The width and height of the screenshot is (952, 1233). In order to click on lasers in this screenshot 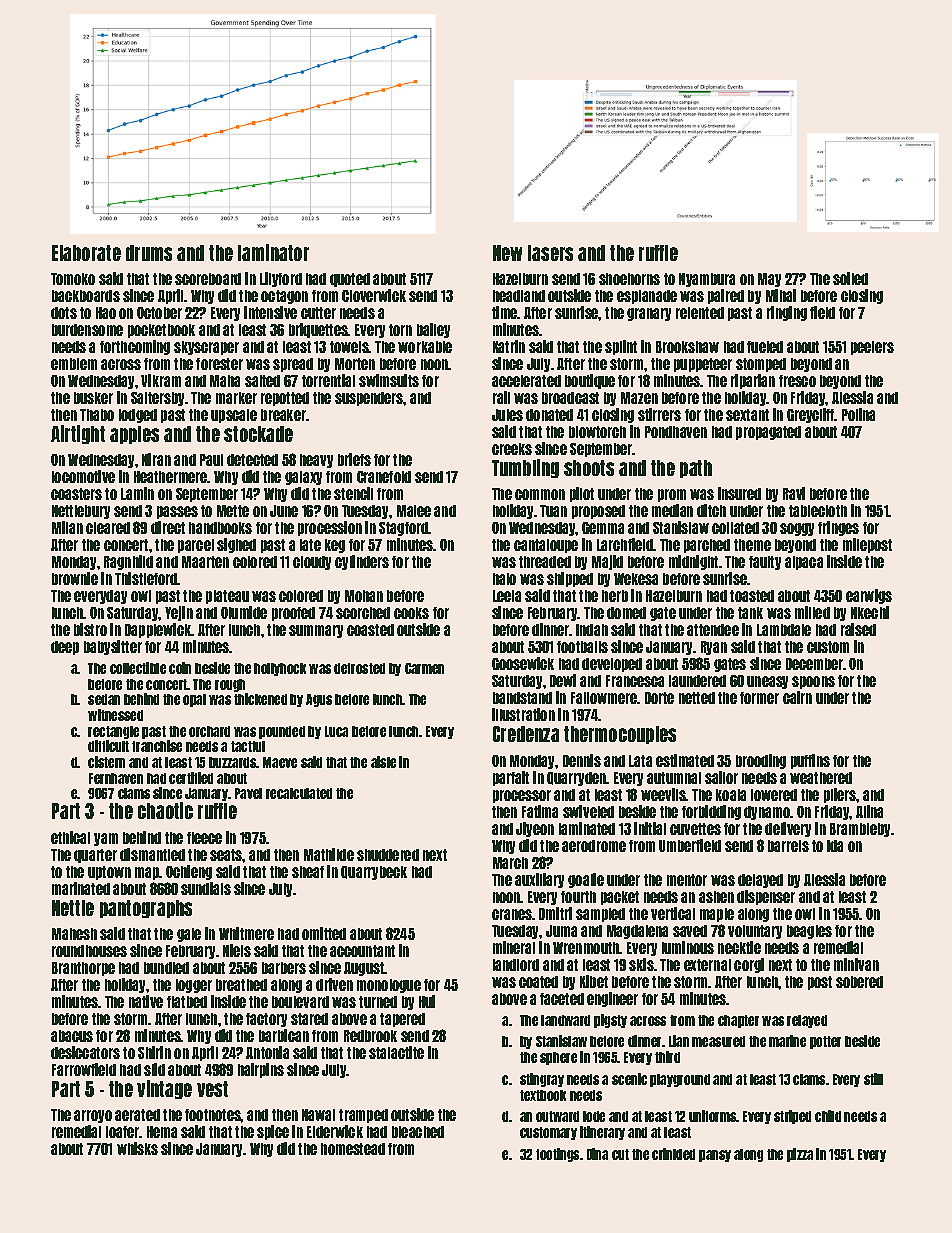, I will do `click(550, 253)`.
